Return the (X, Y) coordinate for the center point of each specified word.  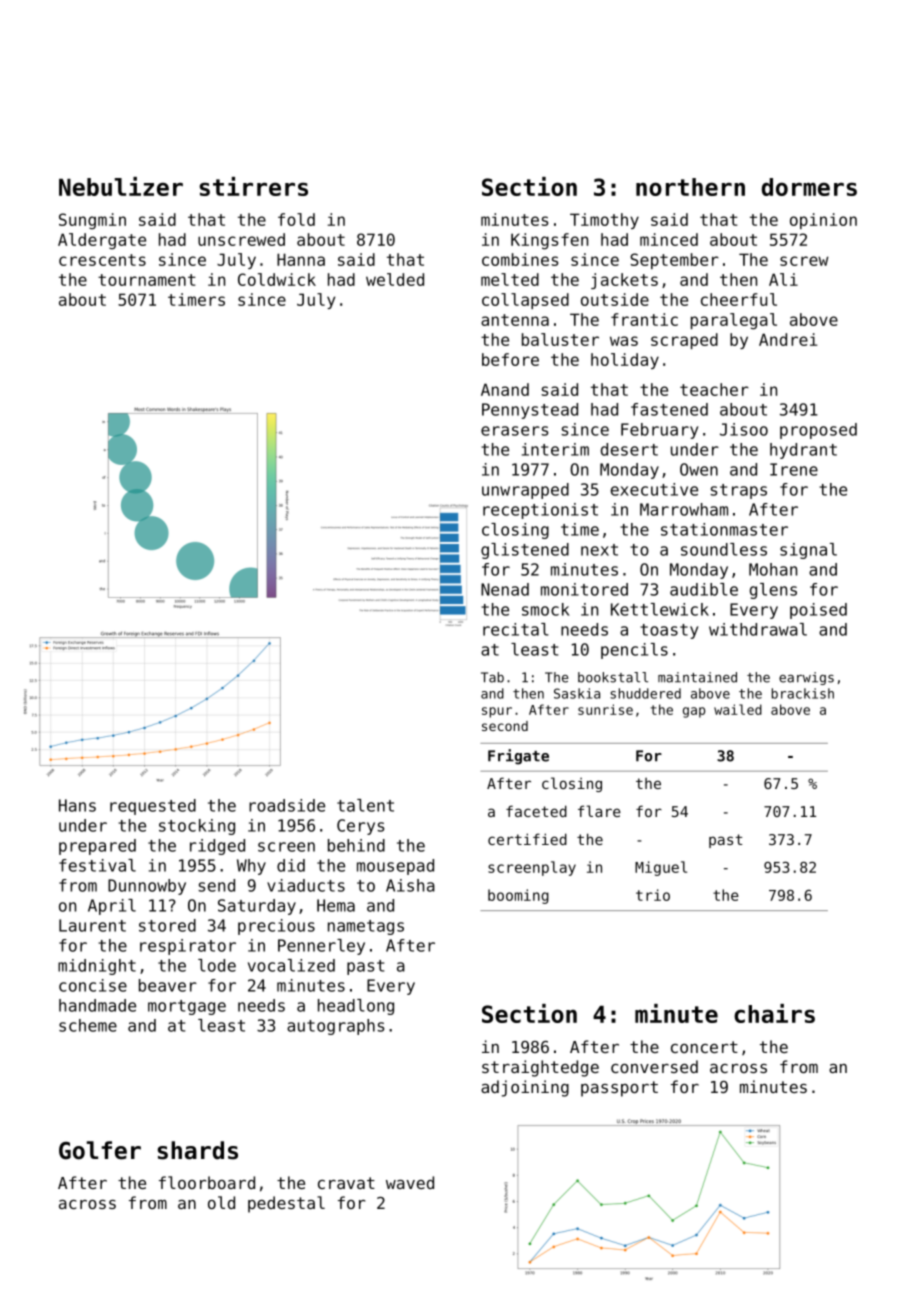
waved (410, 1182)
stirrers (253, 186)
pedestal (286, 1204)
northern (690, 187)
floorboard (207, 1182)
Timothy (604, 221)
